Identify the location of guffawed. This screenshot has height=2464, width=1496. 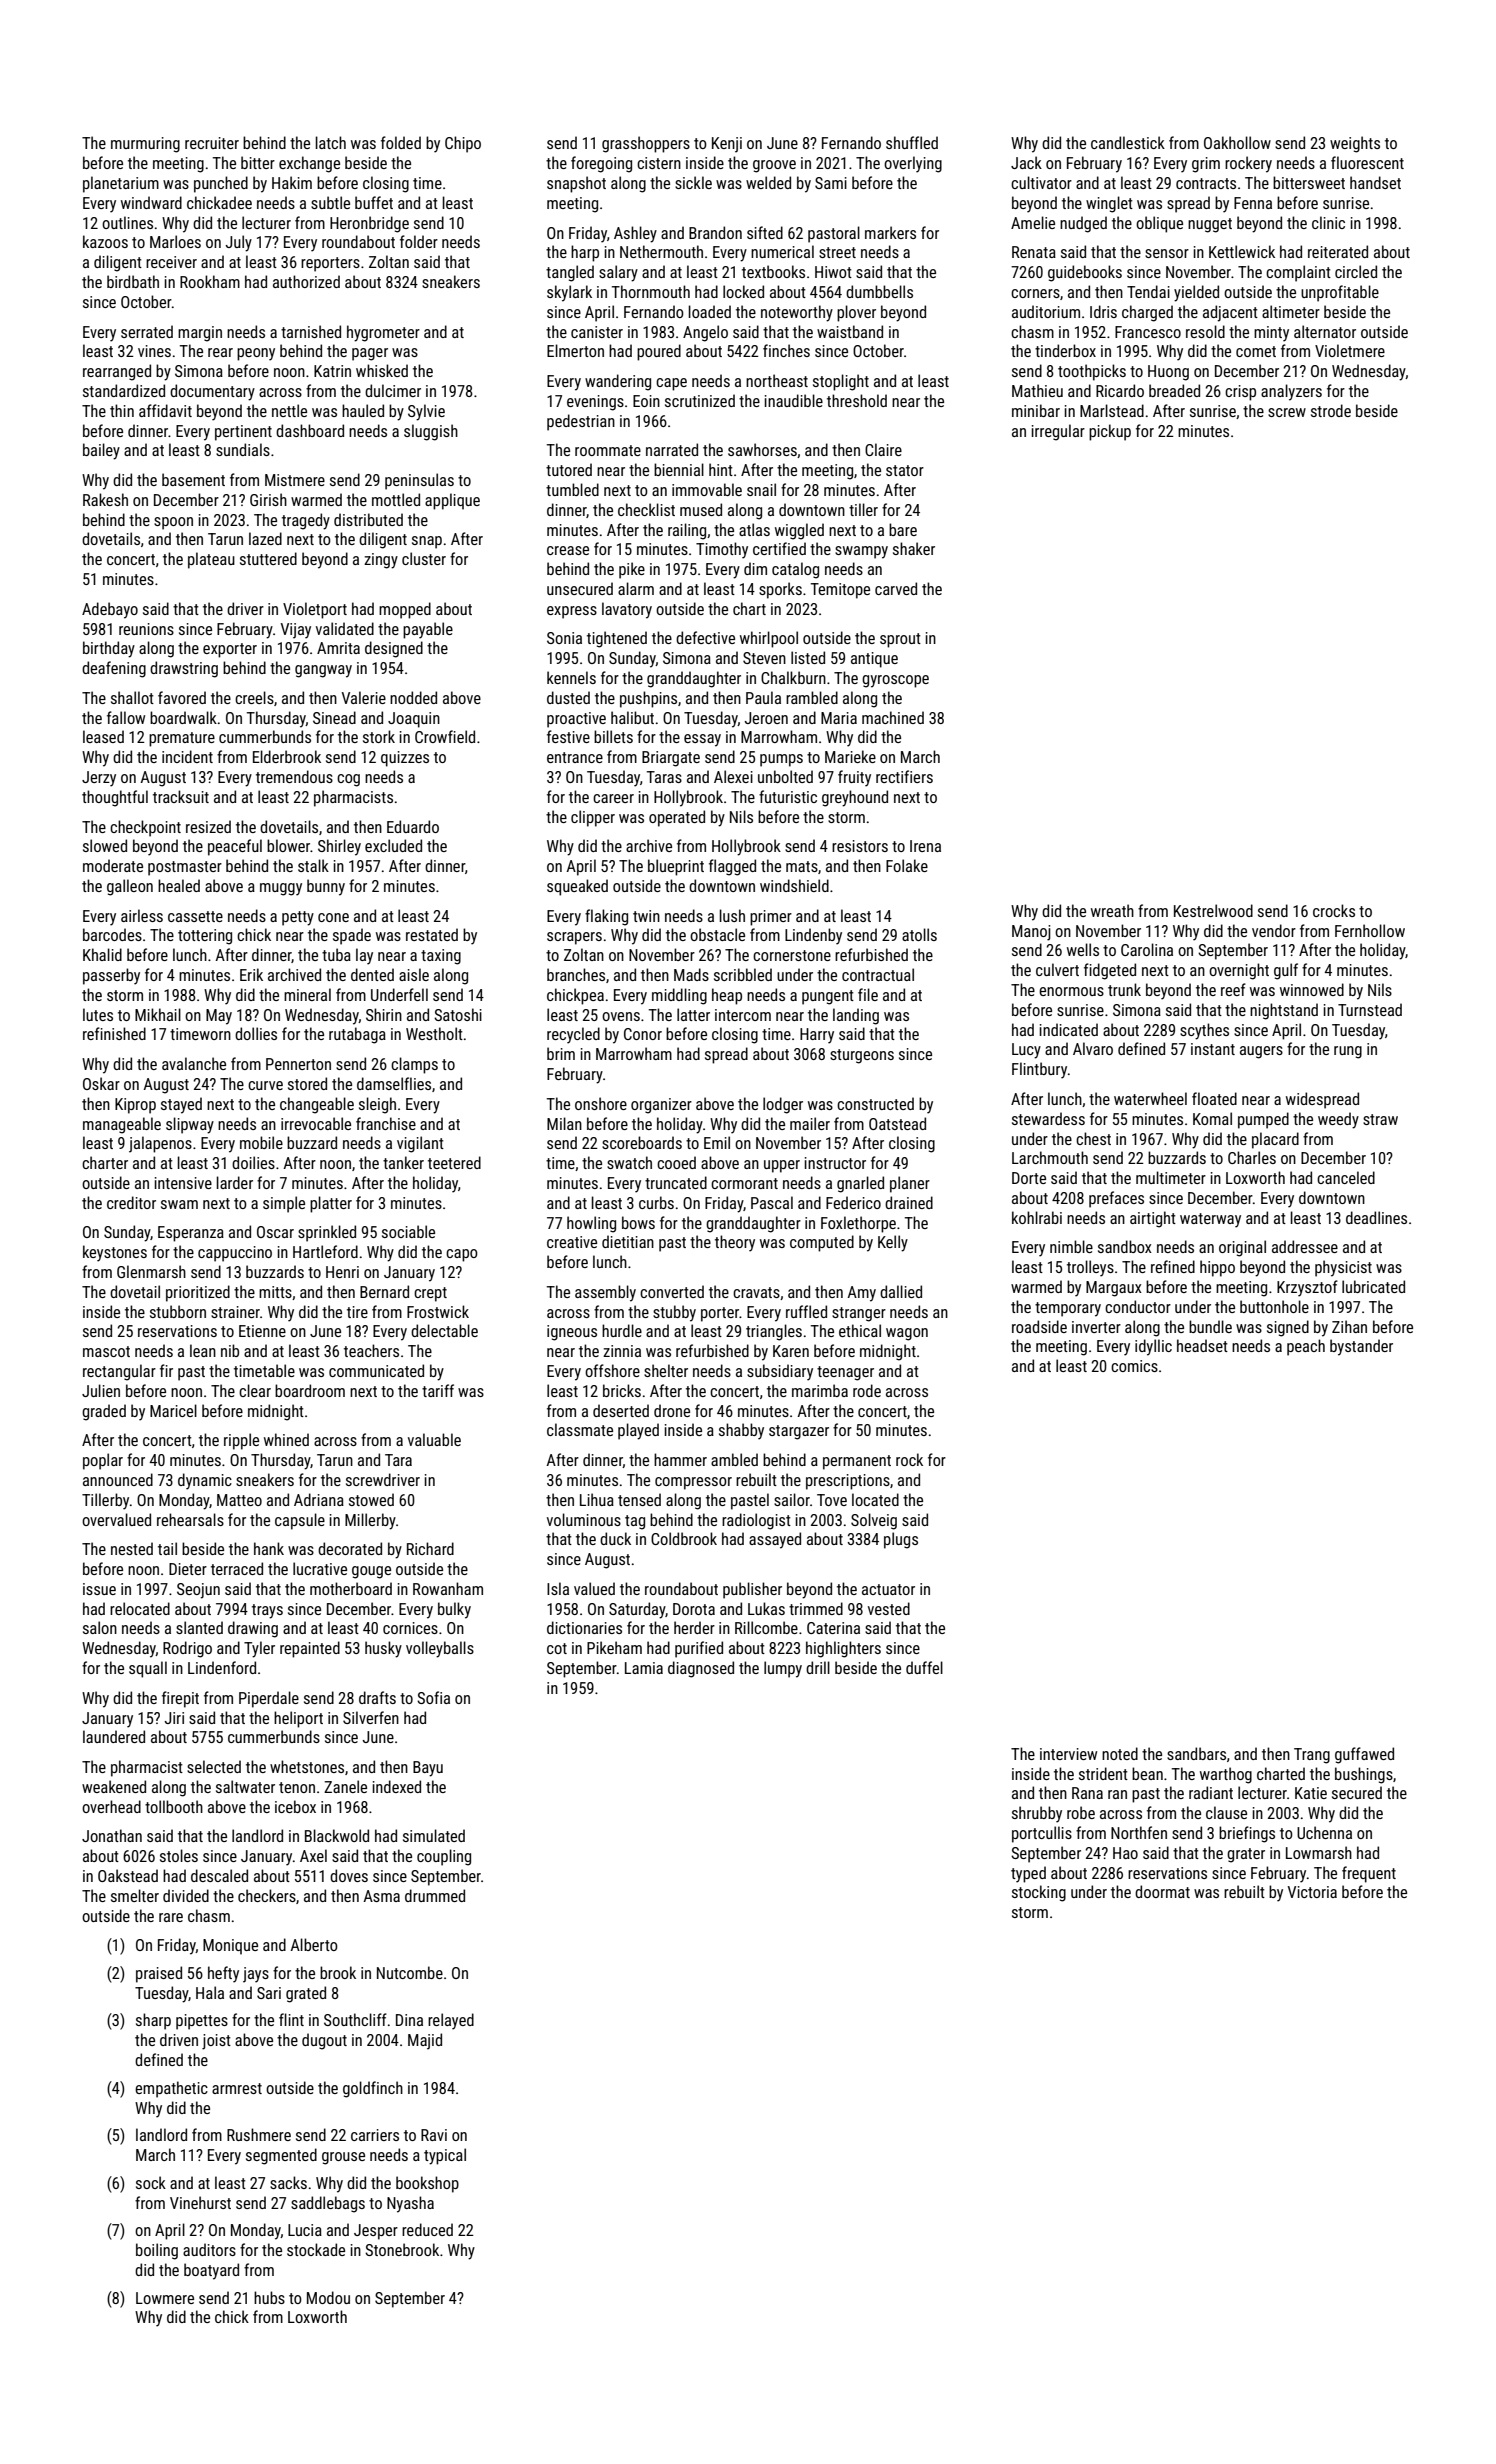
(1364, 1755).
